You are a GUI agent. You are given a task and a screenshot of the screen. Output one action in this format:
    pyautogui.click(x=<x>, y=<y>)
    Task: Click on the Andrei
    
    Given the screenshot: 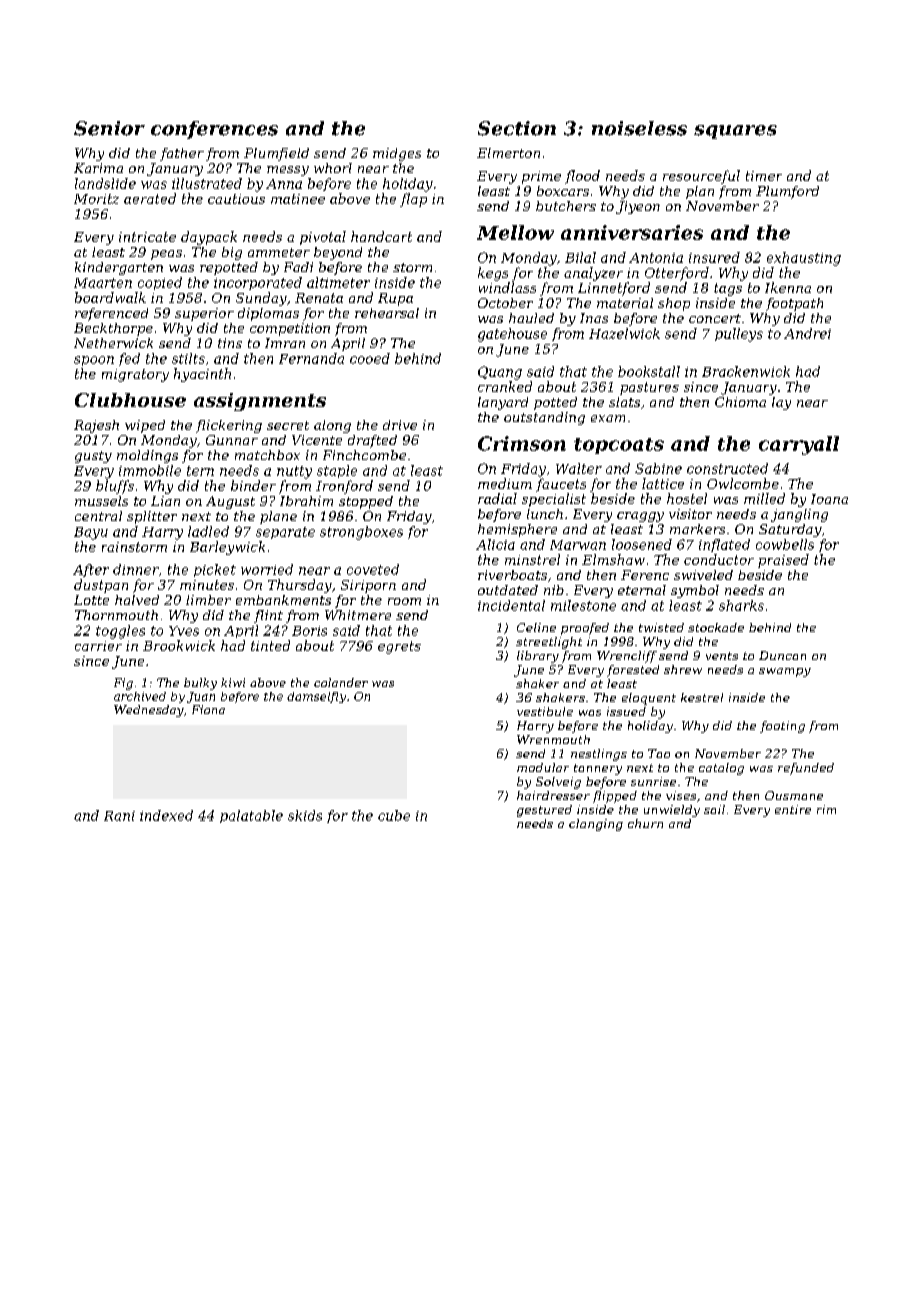 What is the action you would take?
    pyautogui.click(x=807, y=333)
